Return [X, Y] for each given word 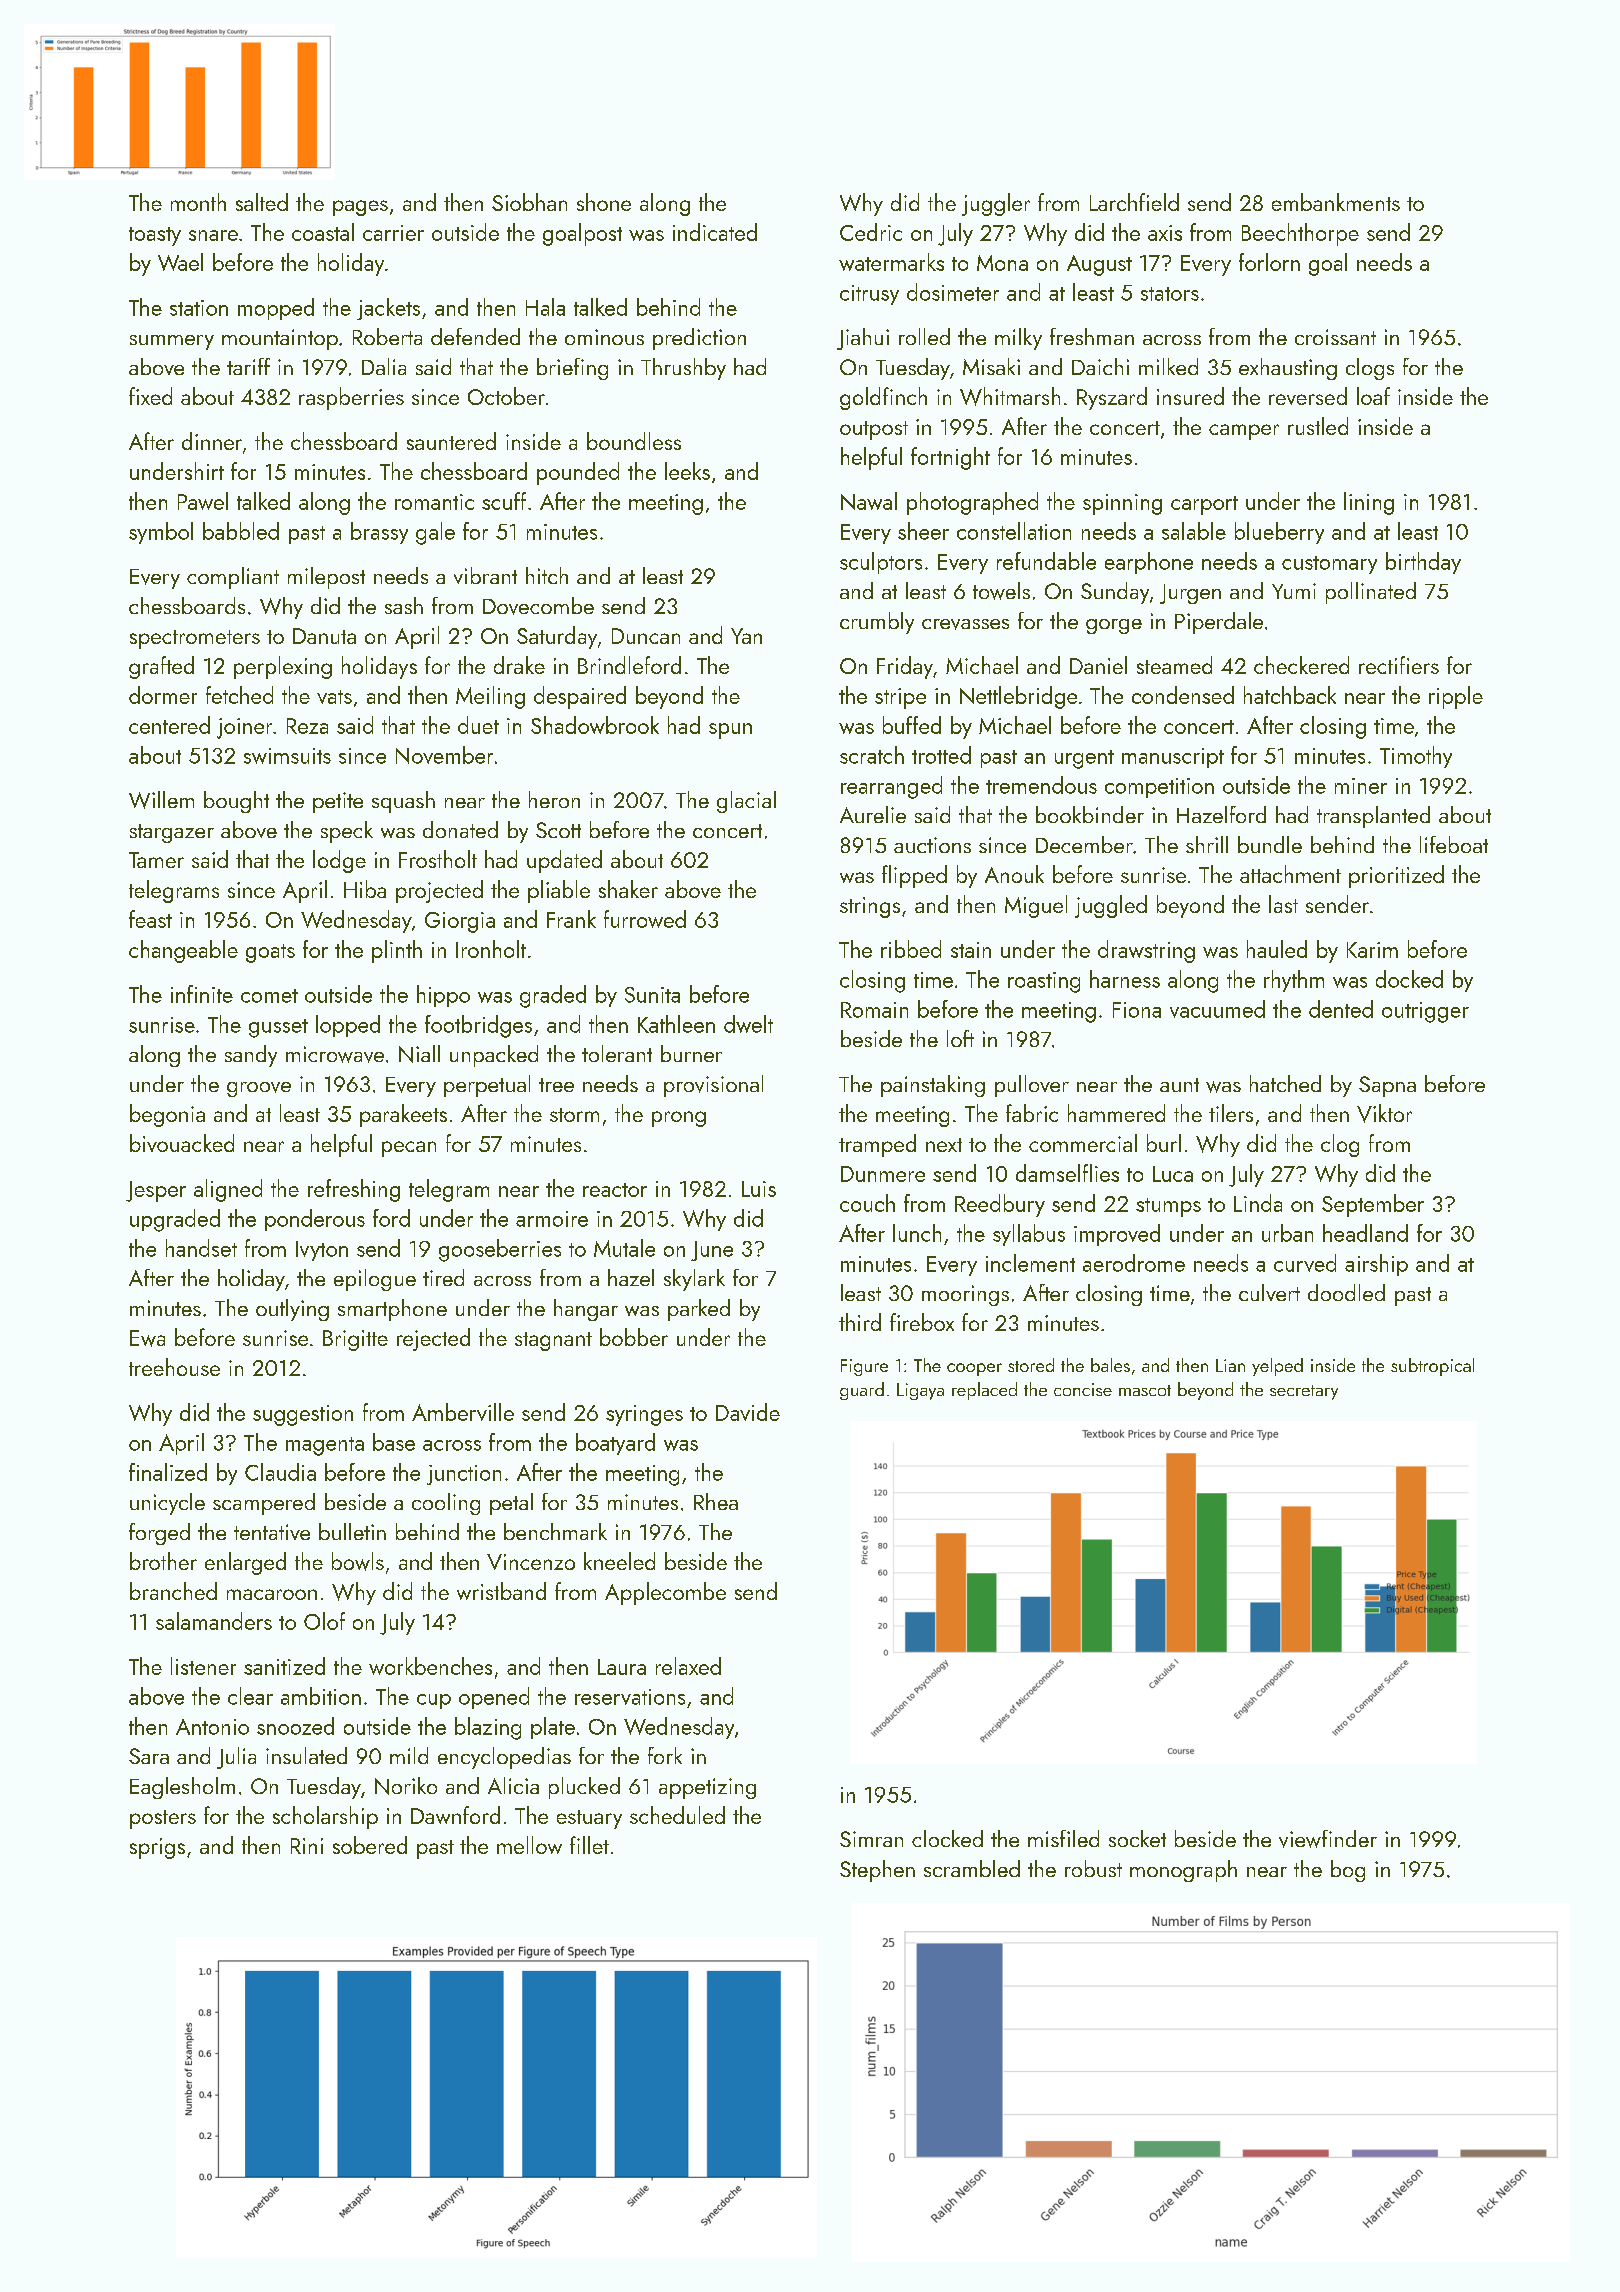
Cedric [871, 232]
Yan [746, 636]
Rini [307, 1846]
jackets [388, 309]
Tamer [156, 860]
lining [1369, 503]
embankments [1336, 202]
